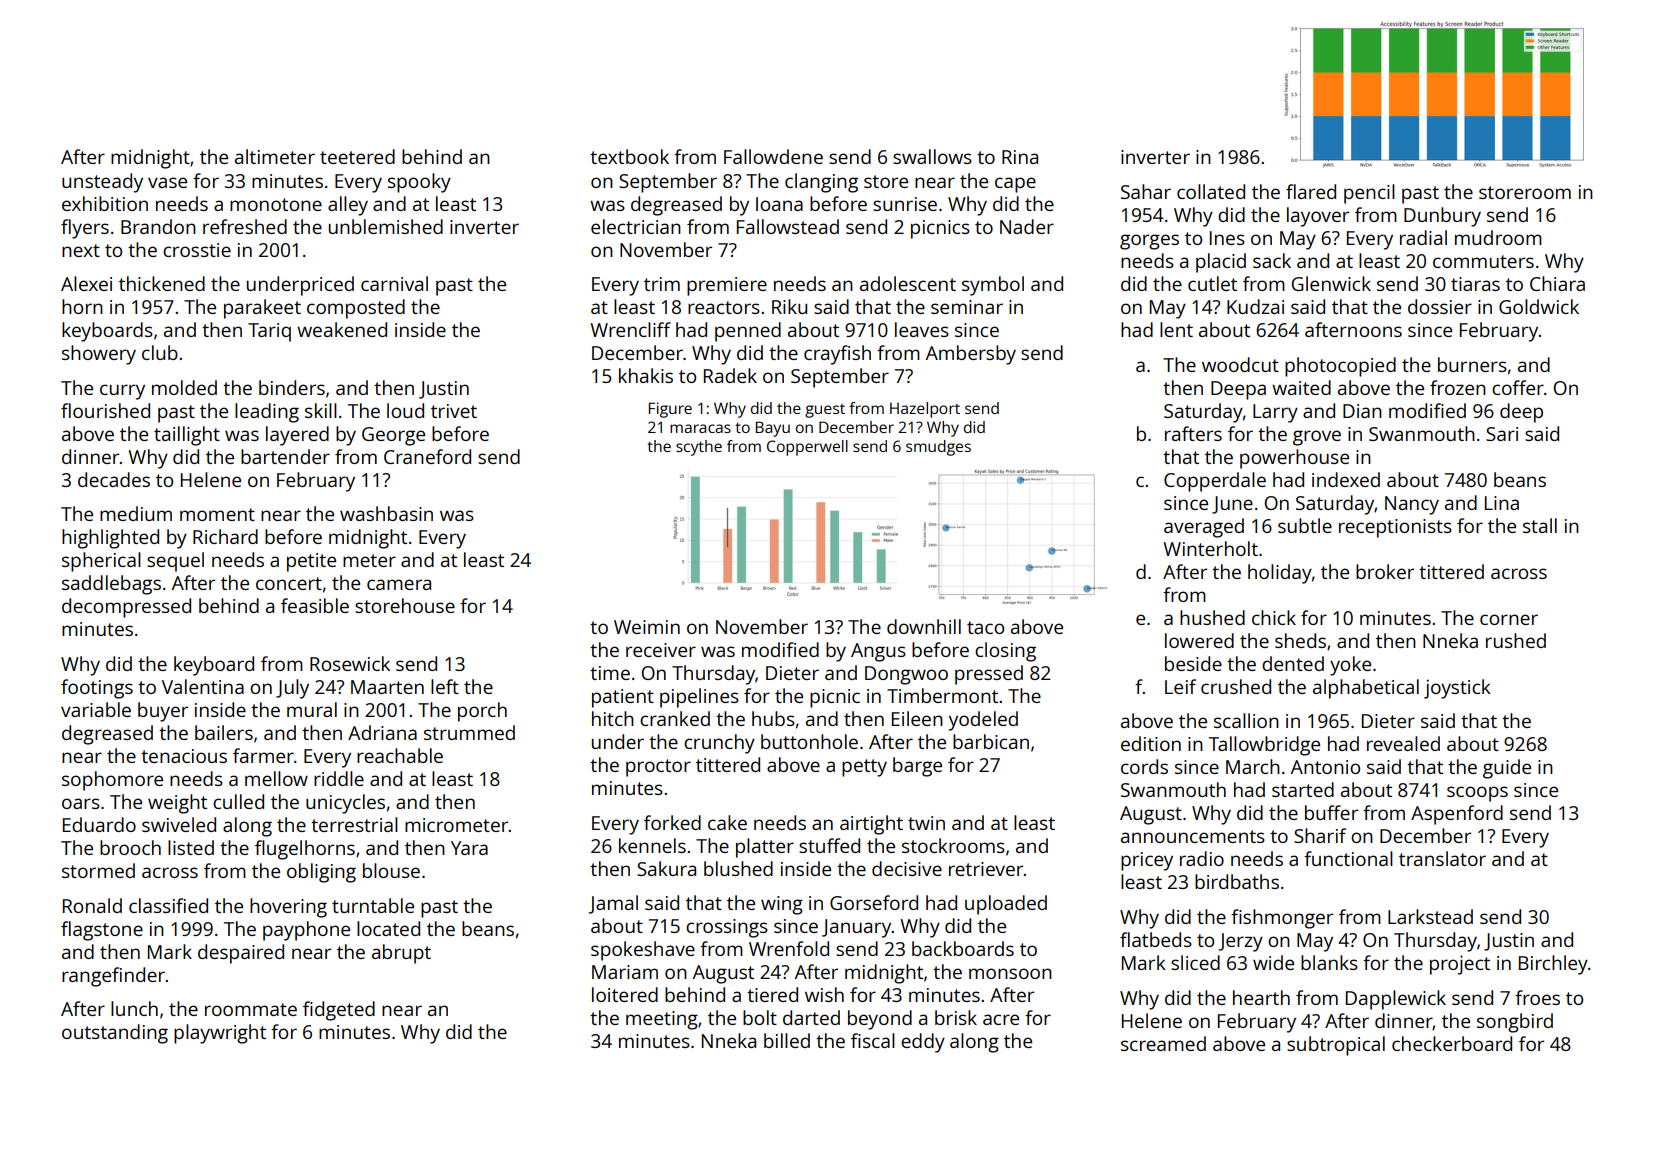 Image resolution: width=1656 pixels, height=1171 pixels. What do you see at coordinates (672, 822) in the screenshot?
I see `forked` at bounding box center [672, 822].
